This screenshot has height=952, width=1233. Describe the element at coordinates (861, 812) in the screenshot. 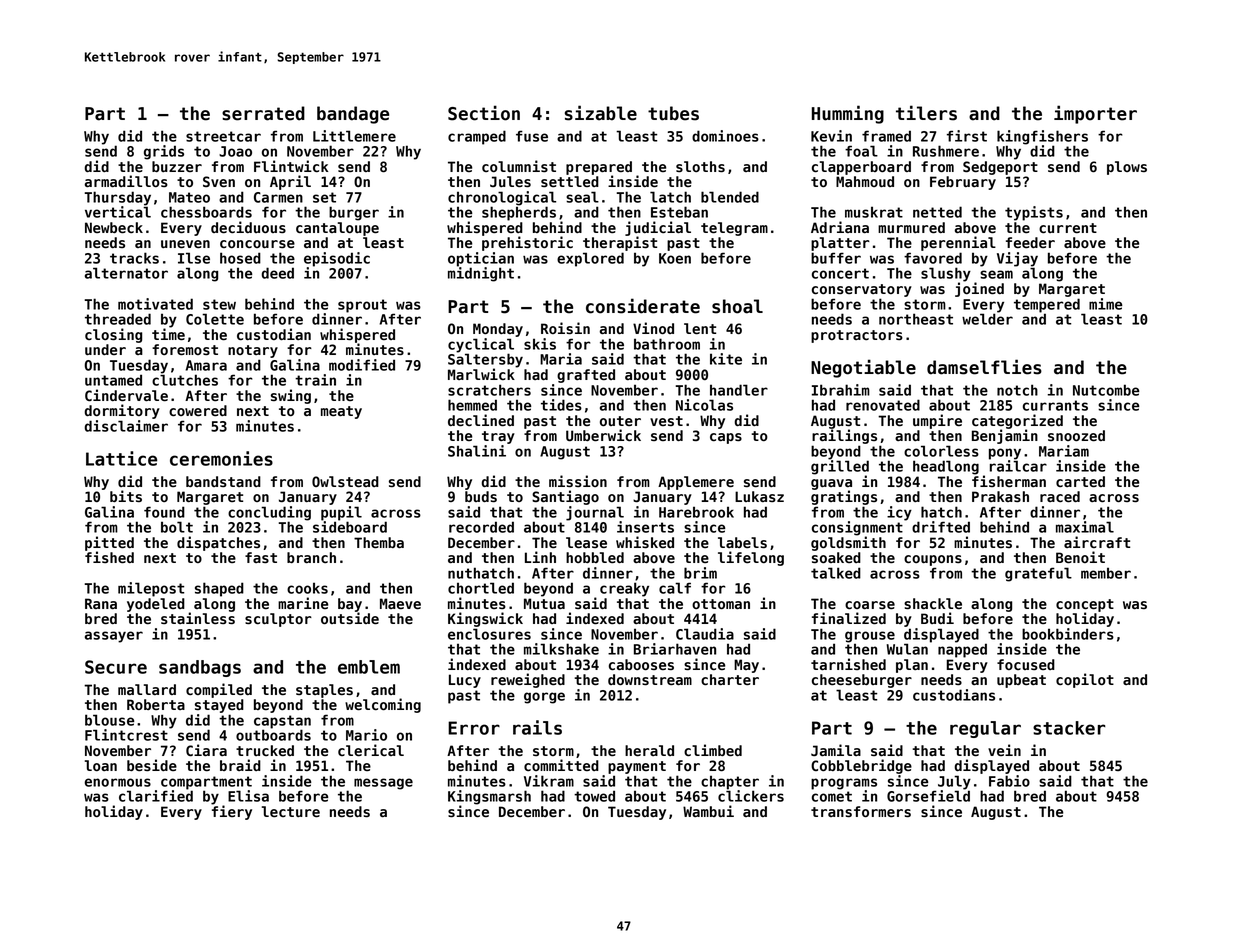

I see `transformers` at that location.
